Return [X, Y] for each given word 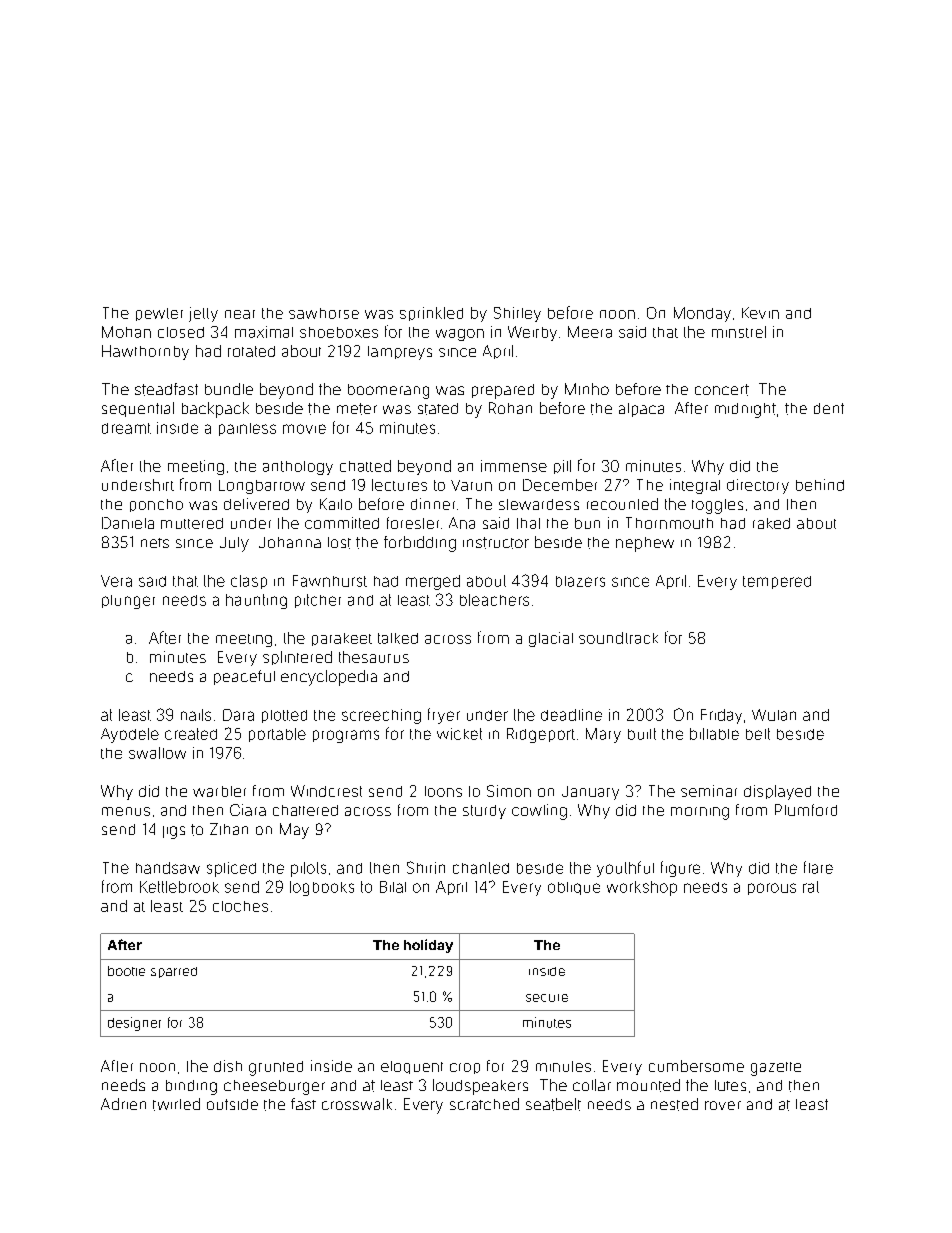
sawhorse [324, 313]
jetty [203, 314]
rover [723, 1105]
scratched [484, 1104]
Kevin [760, 313]
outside [232, 1104]
